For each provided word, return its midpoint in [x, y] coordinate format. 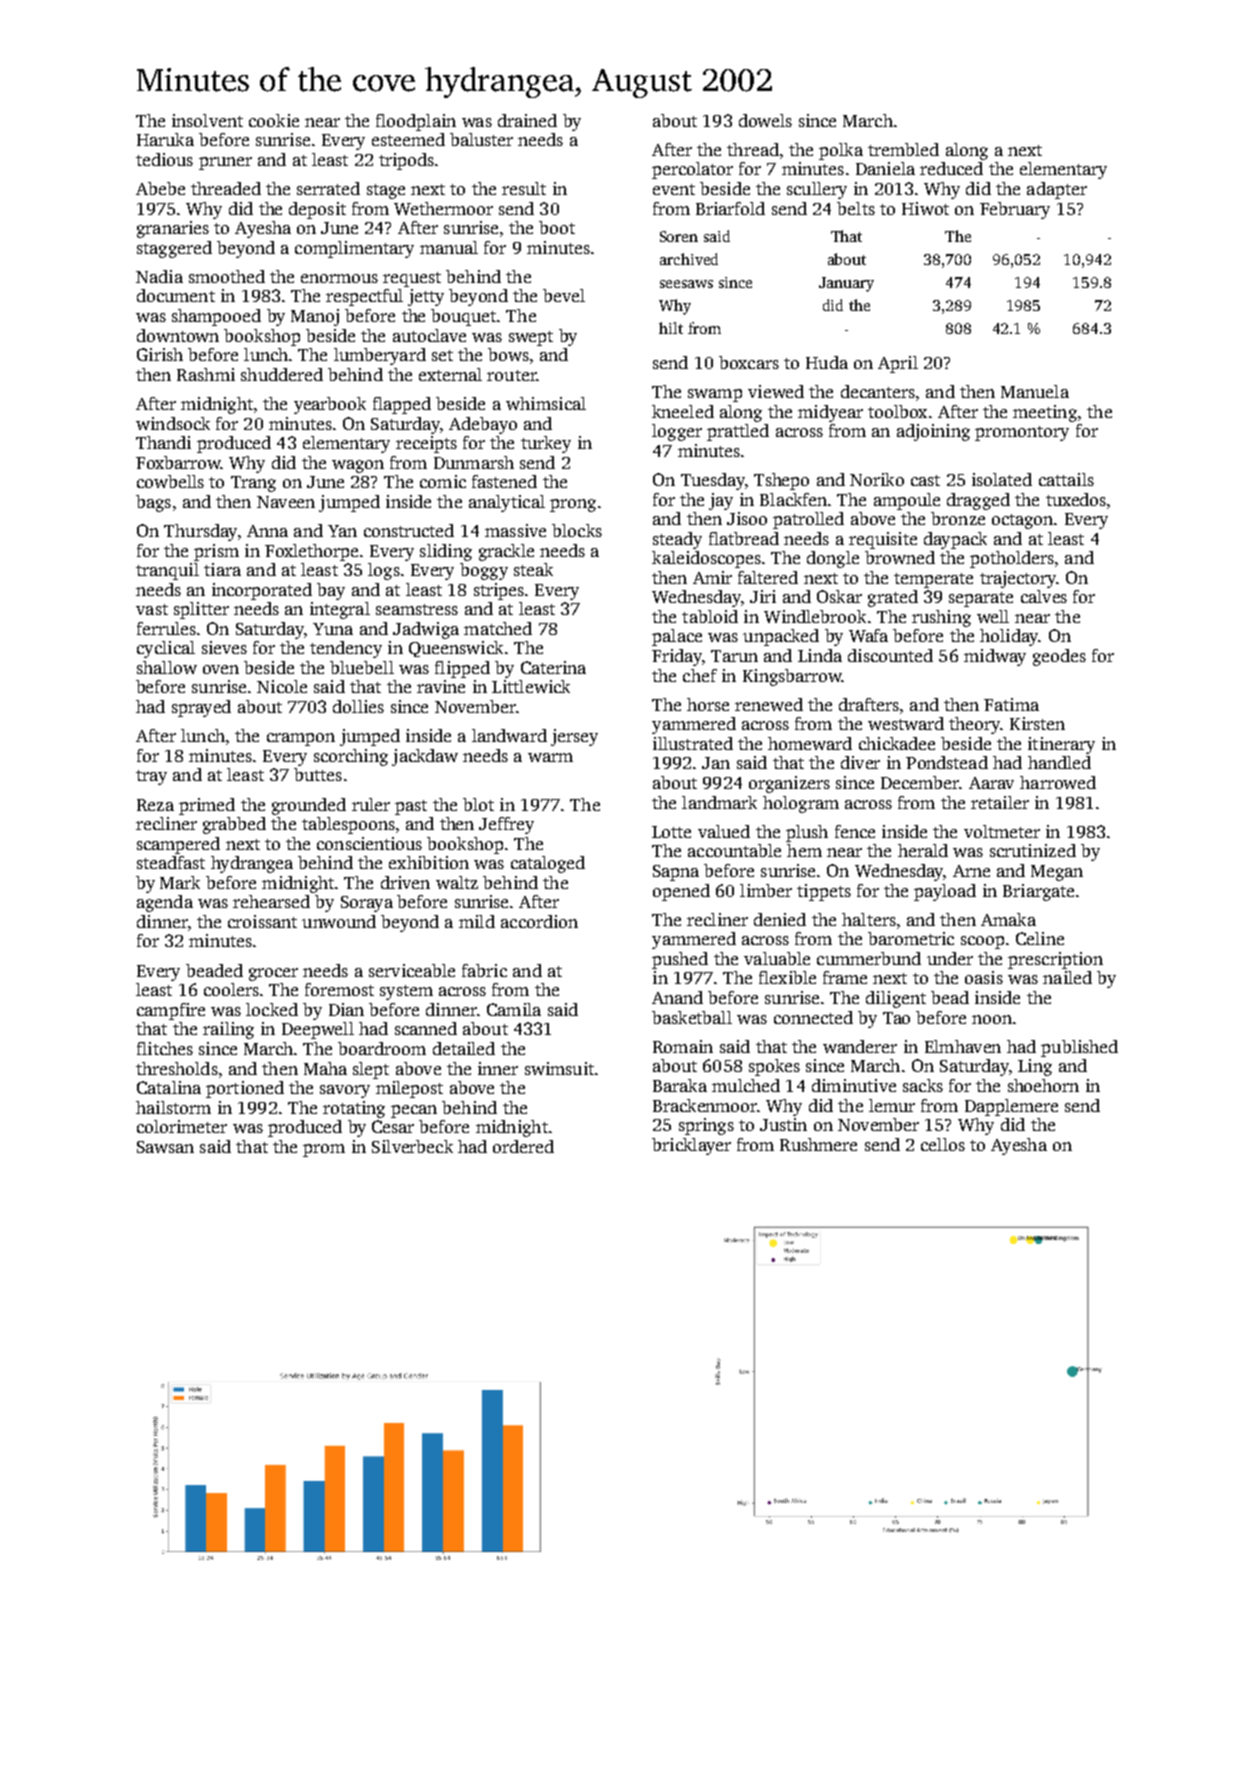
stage [386, 191]
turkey [546, 444]
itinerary [1061, 745]
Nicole [282, 686]
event [674, 189]
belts [856, 208]
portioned [245, 1089]
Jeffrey [506, 825]
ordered [523, 1146]
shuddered [282, 374]
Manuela [1035, 391]
